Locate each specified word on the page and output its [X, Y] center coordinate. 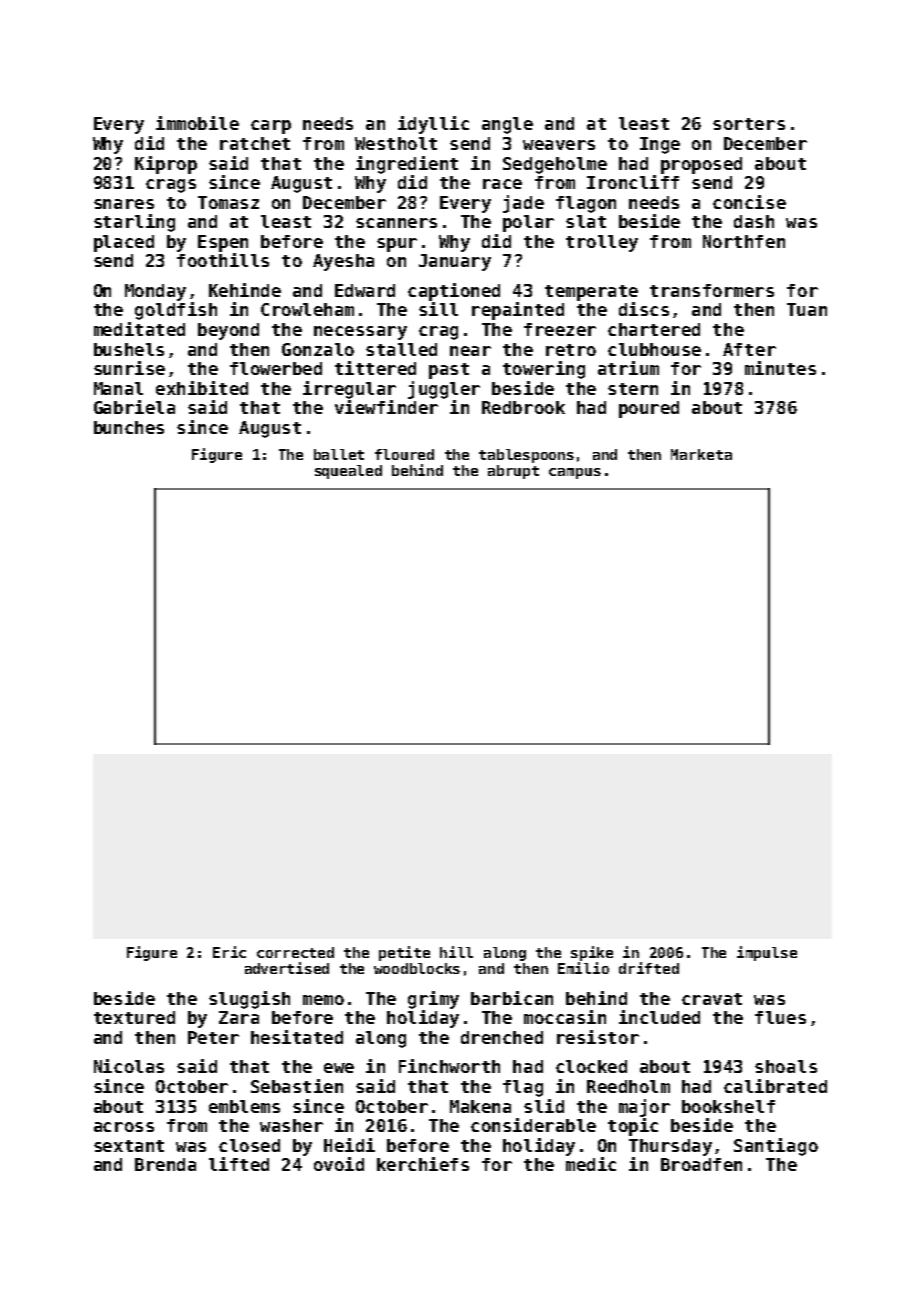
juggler [444, 390]
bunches [129, 427]
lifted [239, 1164]
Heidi [349, 1145]
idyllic [433, 125]
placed [124, 243]
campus [575, 473]
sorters [749, 124]
